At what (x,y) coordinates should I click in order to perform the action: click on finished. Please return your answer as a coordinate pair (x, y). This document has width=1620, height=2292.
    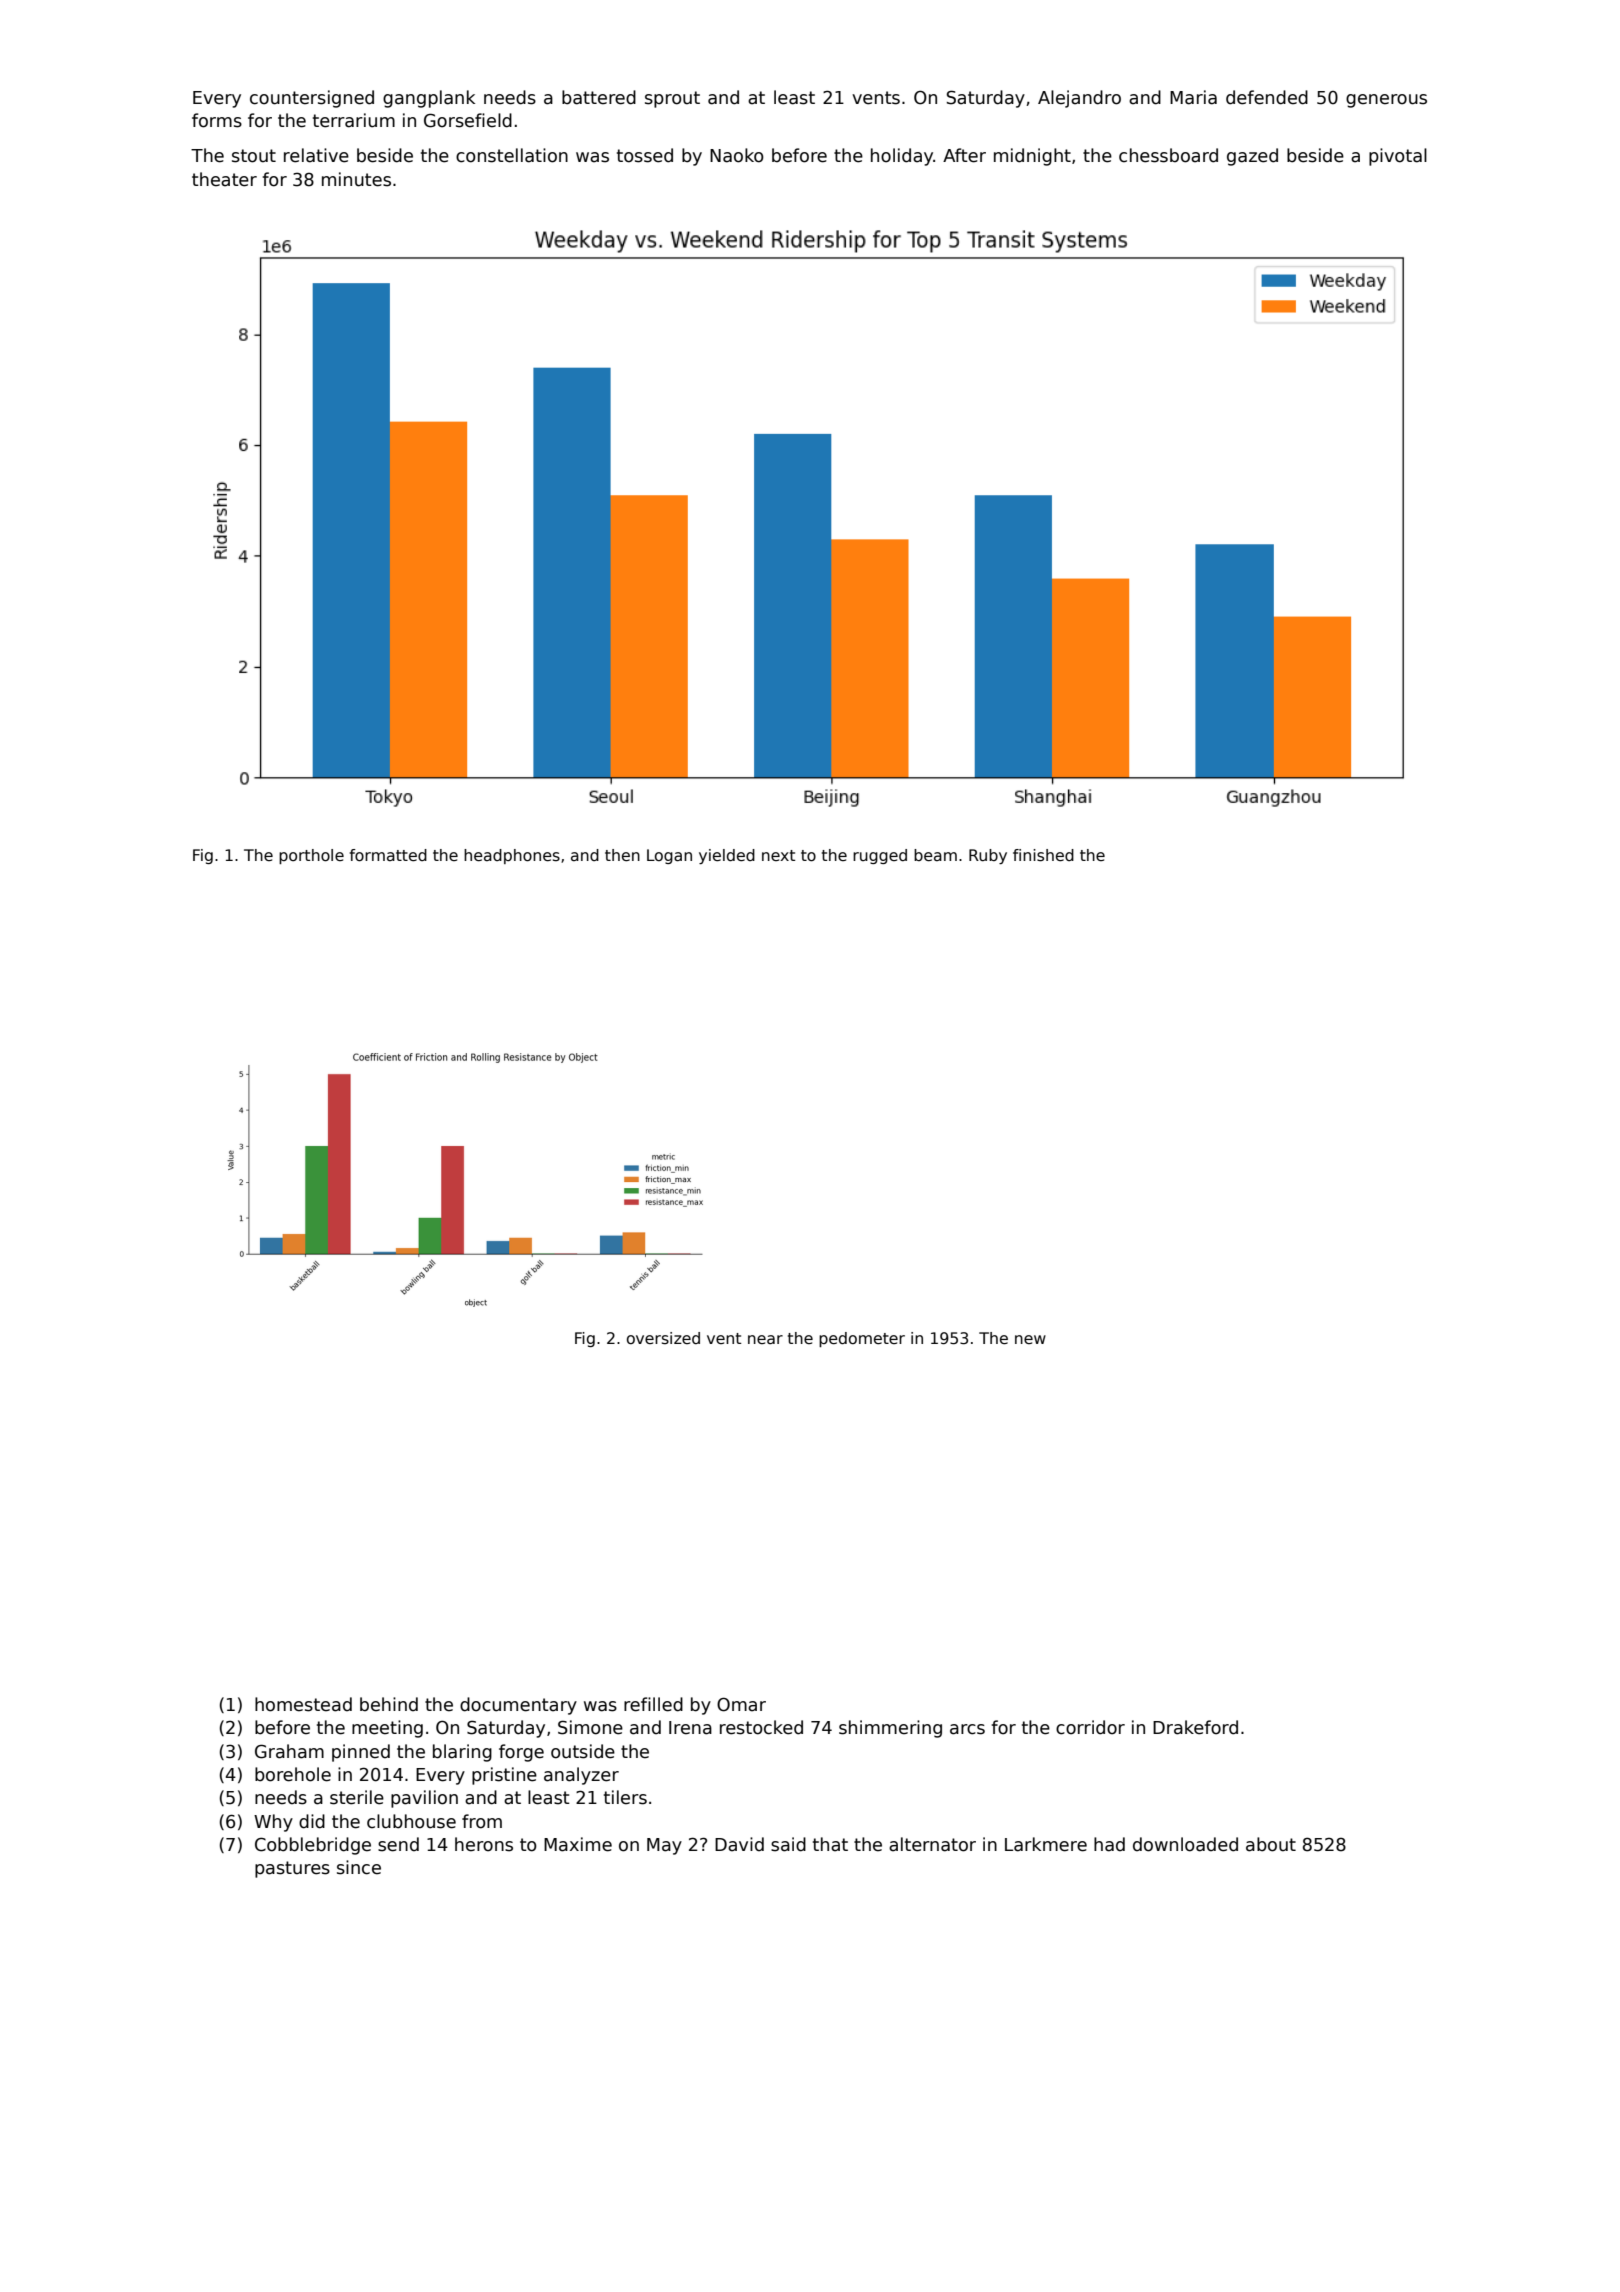
    Looking at the image, I should click on (1043, 855).
